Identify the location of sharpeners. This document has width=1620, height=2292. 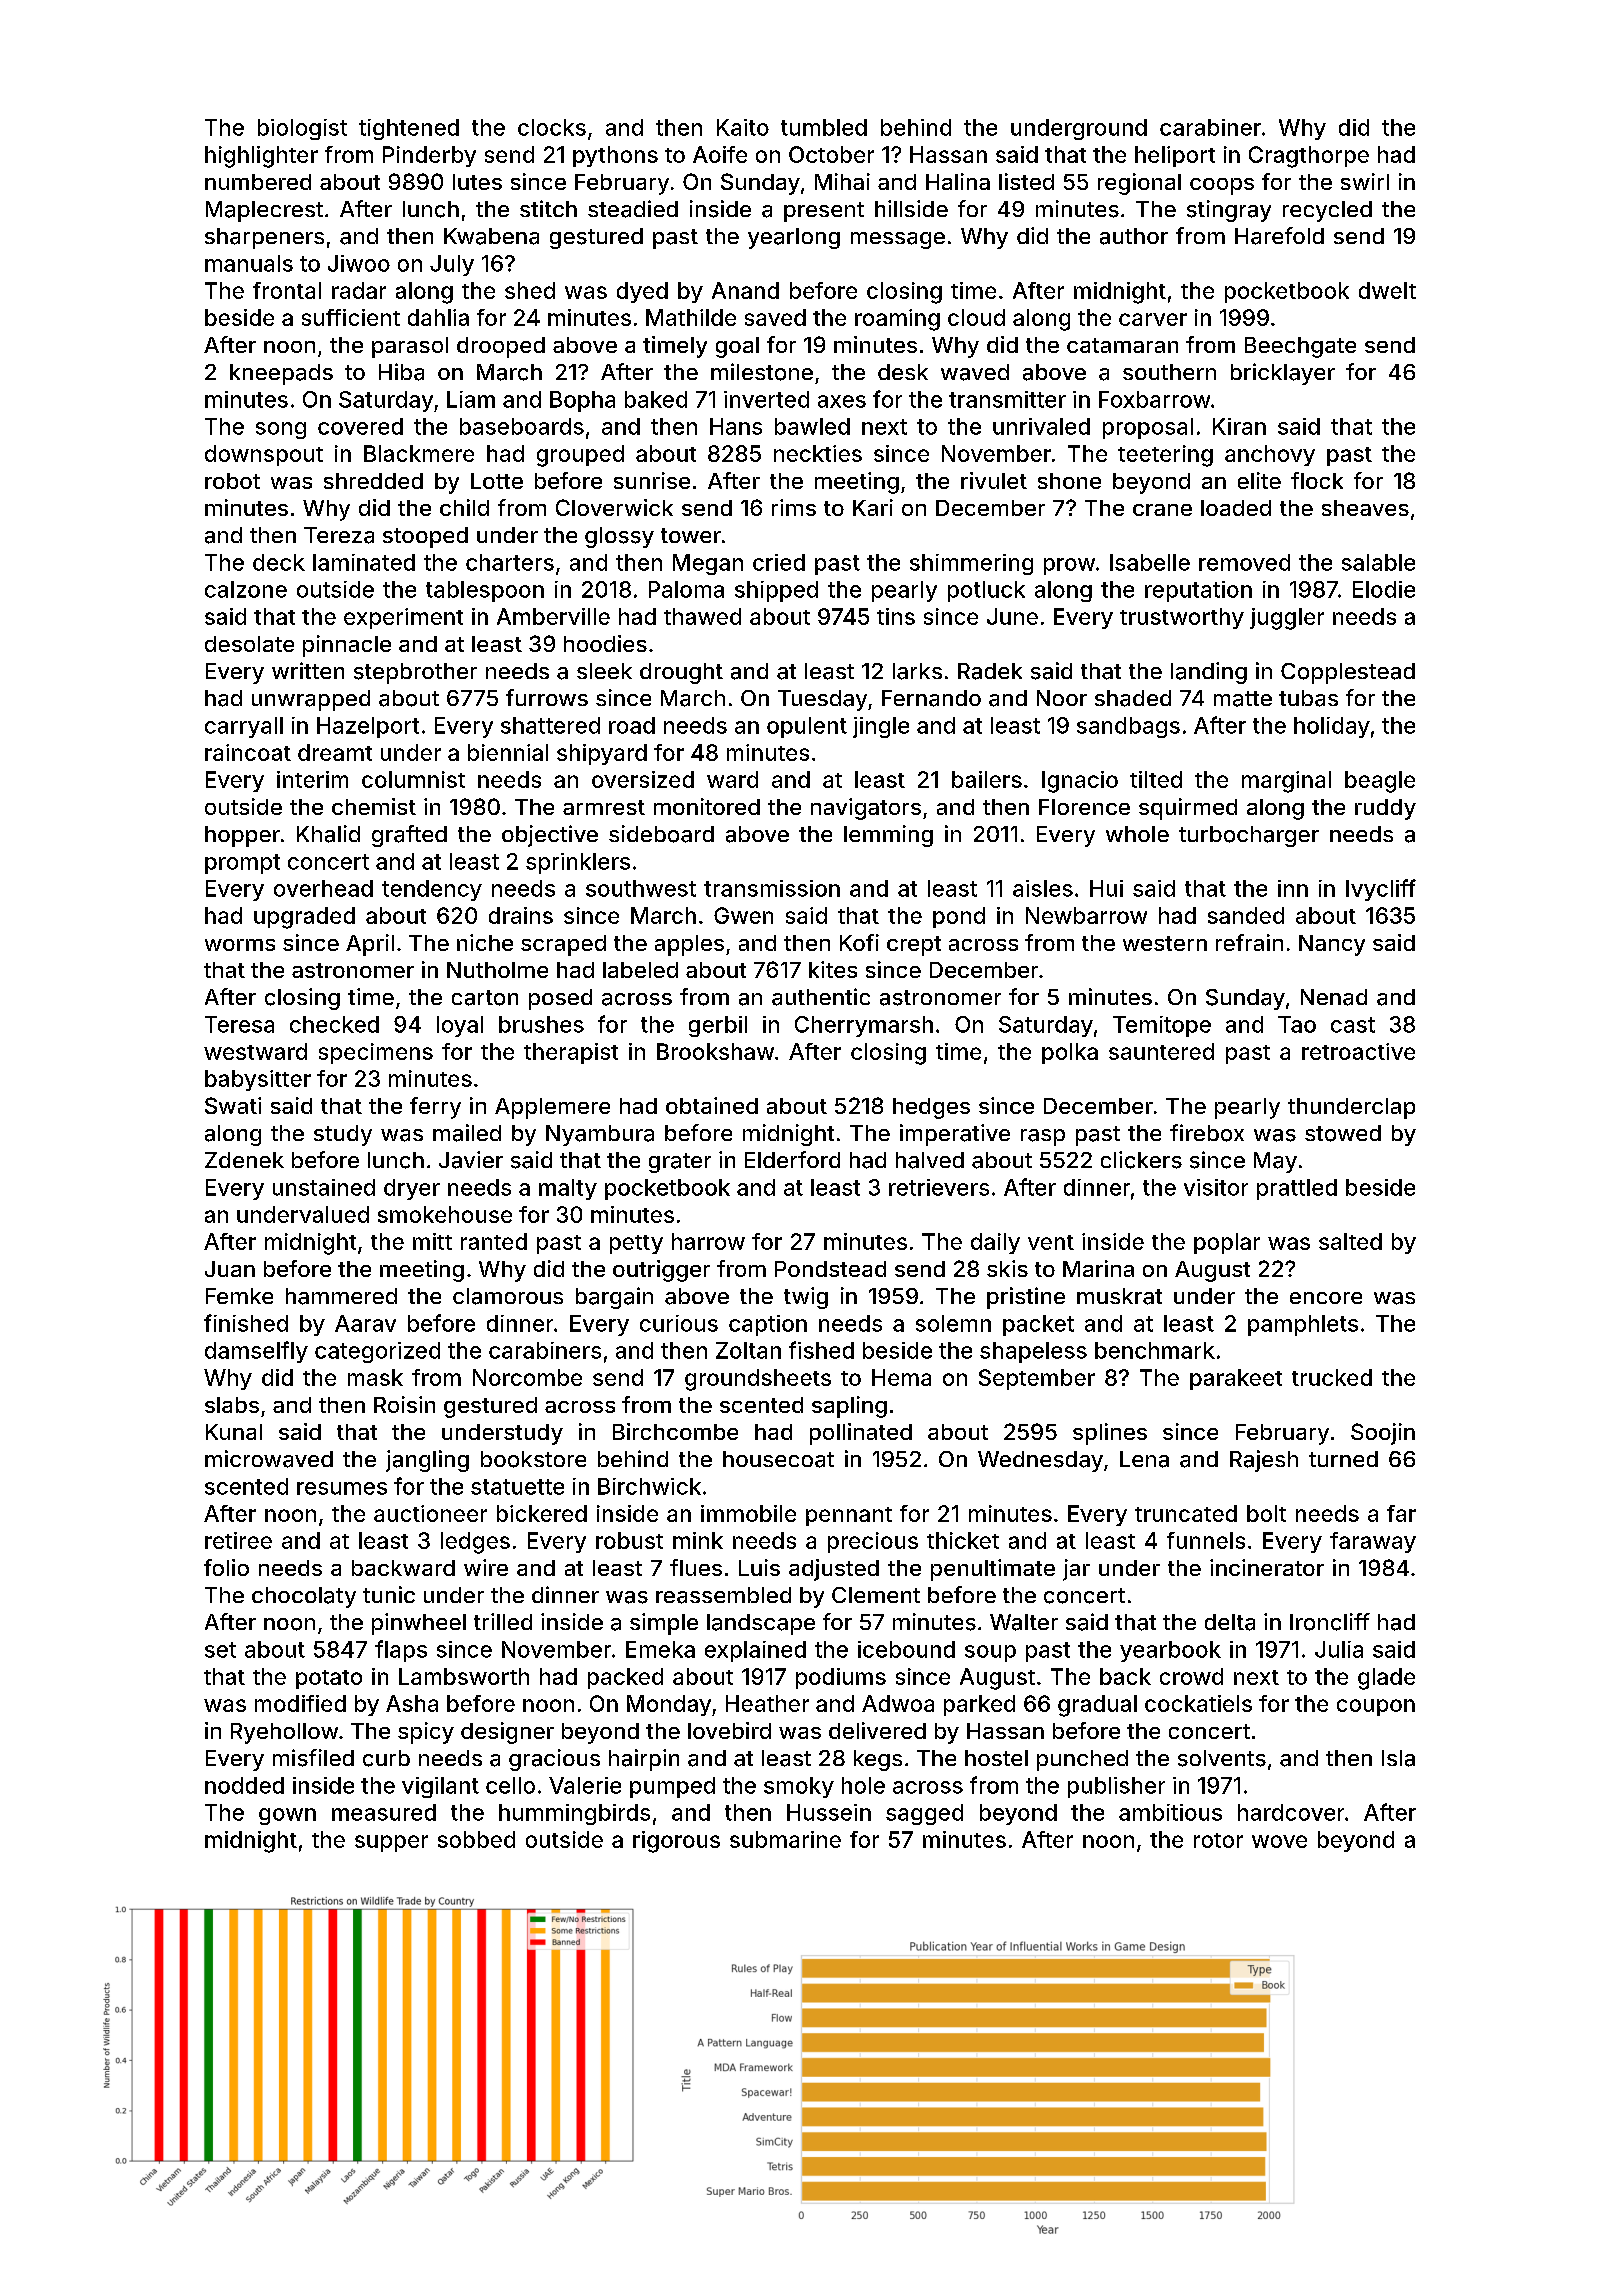
(264, 238).
